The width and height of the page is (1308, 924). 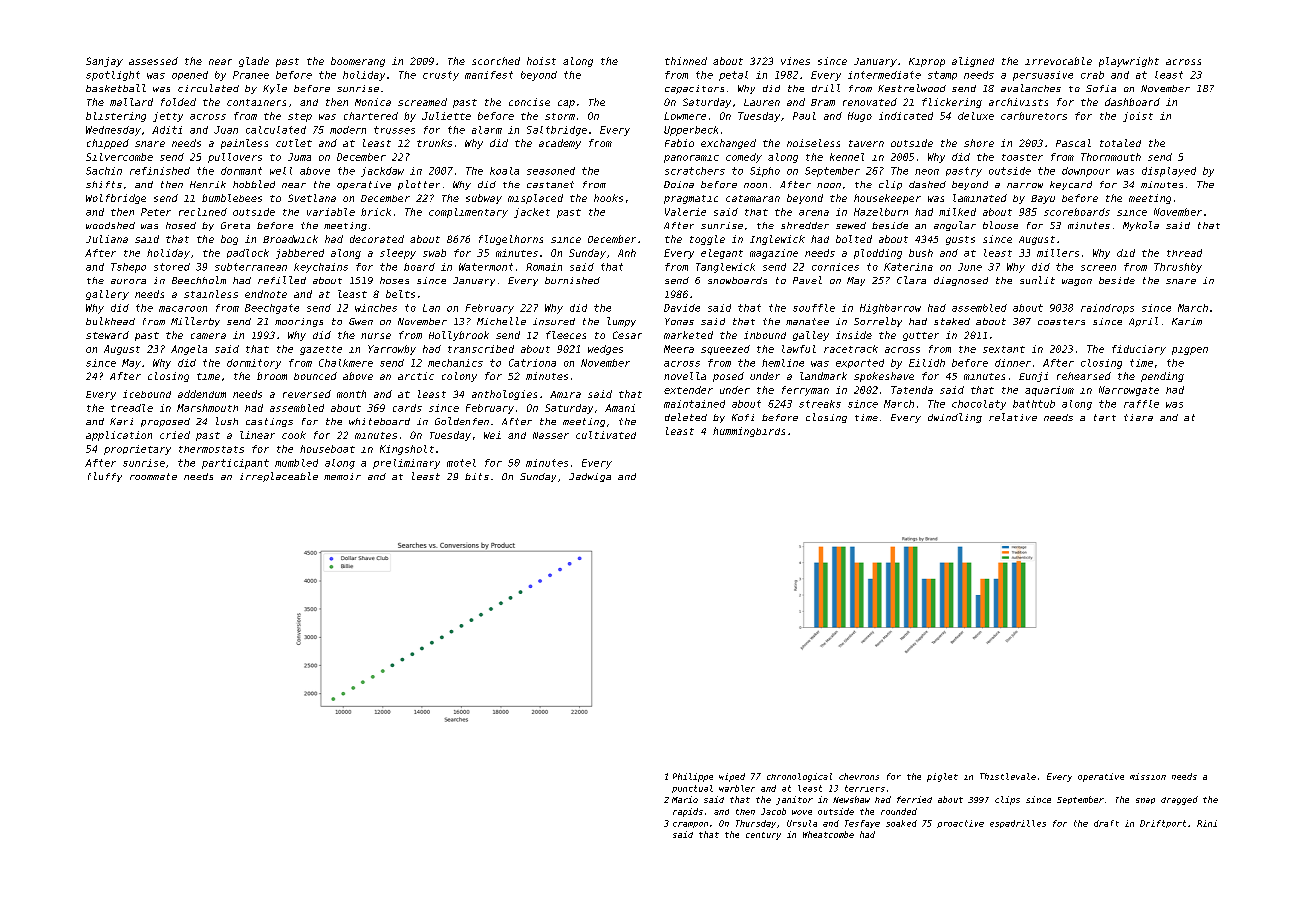 What do you see at coordinates (105, 477) in the page?
I see `fluffy` at bounding box center [105, 477].
